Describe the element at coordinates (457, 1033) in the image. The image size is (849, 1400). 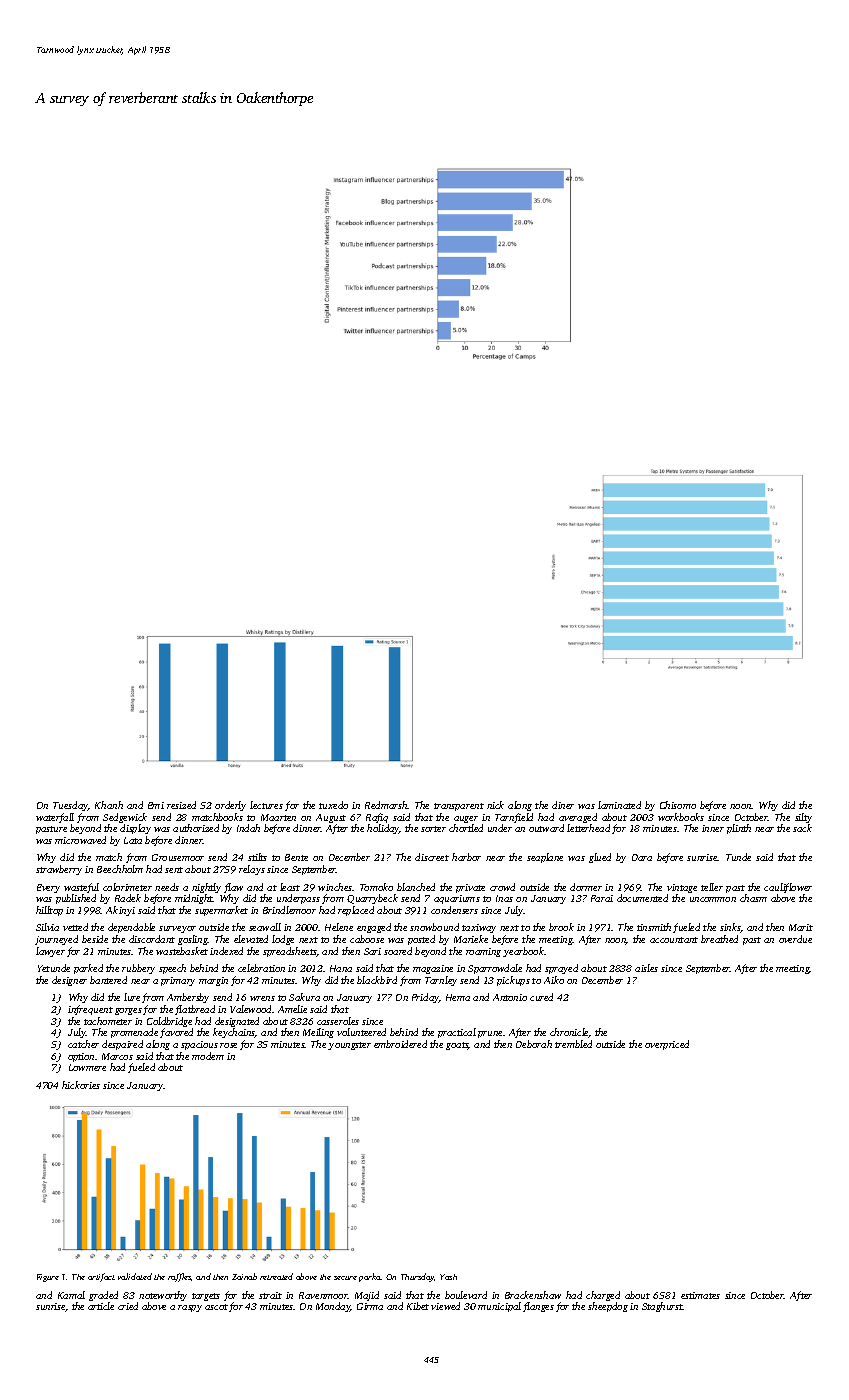
I see `practical` at that location.
